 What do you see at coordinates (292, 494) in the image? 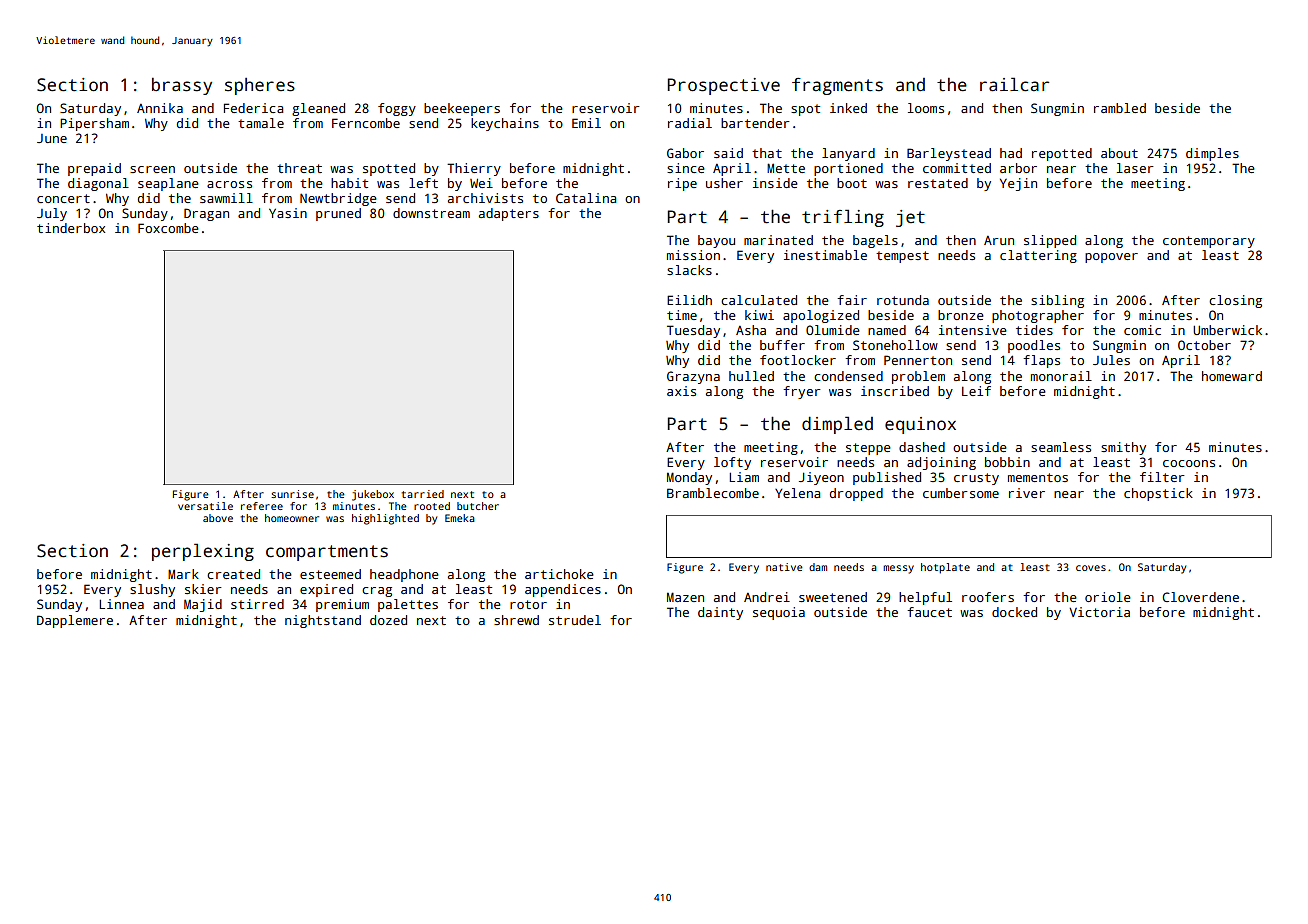
I see `sunrise` at bounding box center [292, 494].
